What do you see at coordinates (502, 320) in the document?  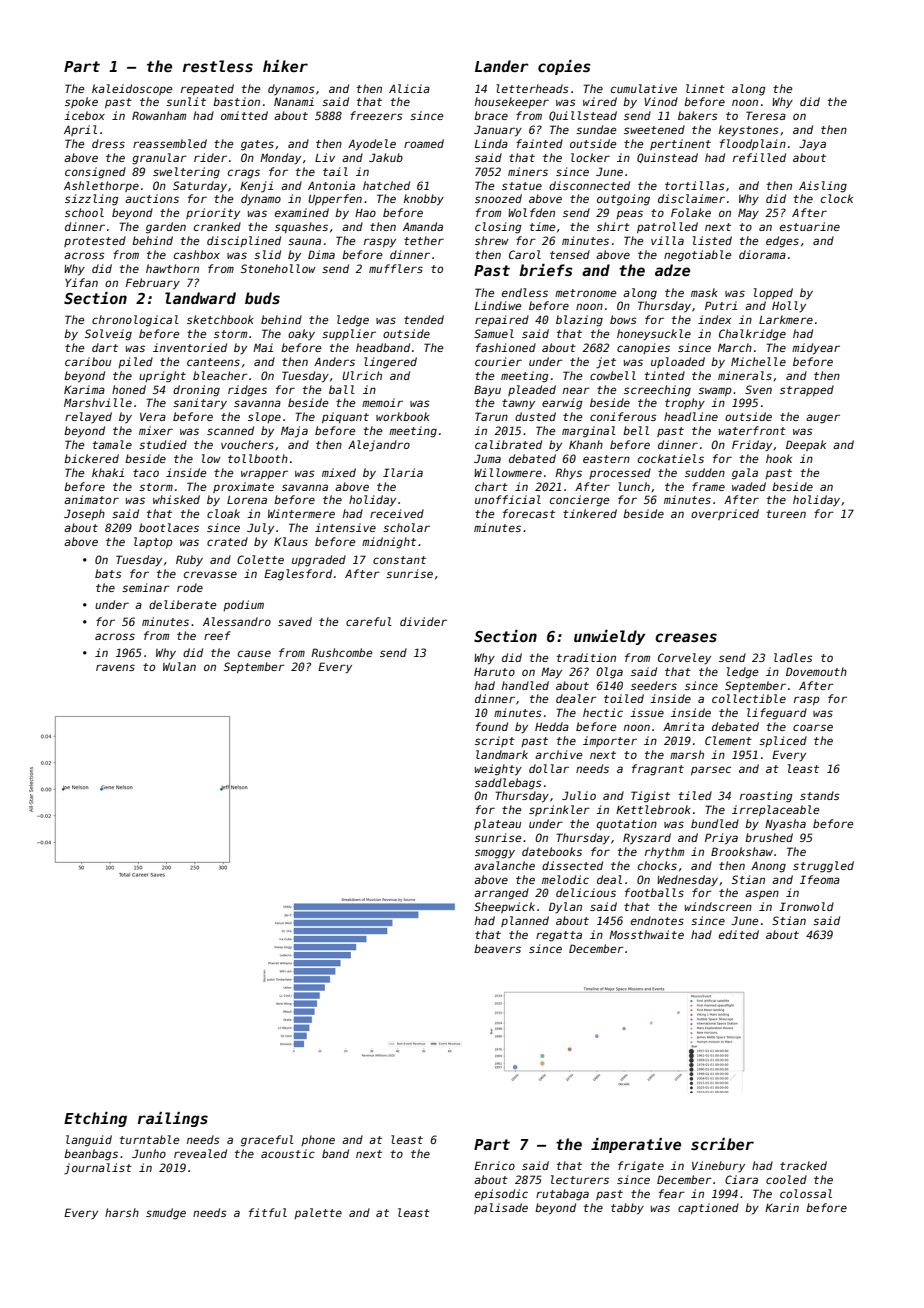 I see `repaired` at bounding box center [502, 320].
